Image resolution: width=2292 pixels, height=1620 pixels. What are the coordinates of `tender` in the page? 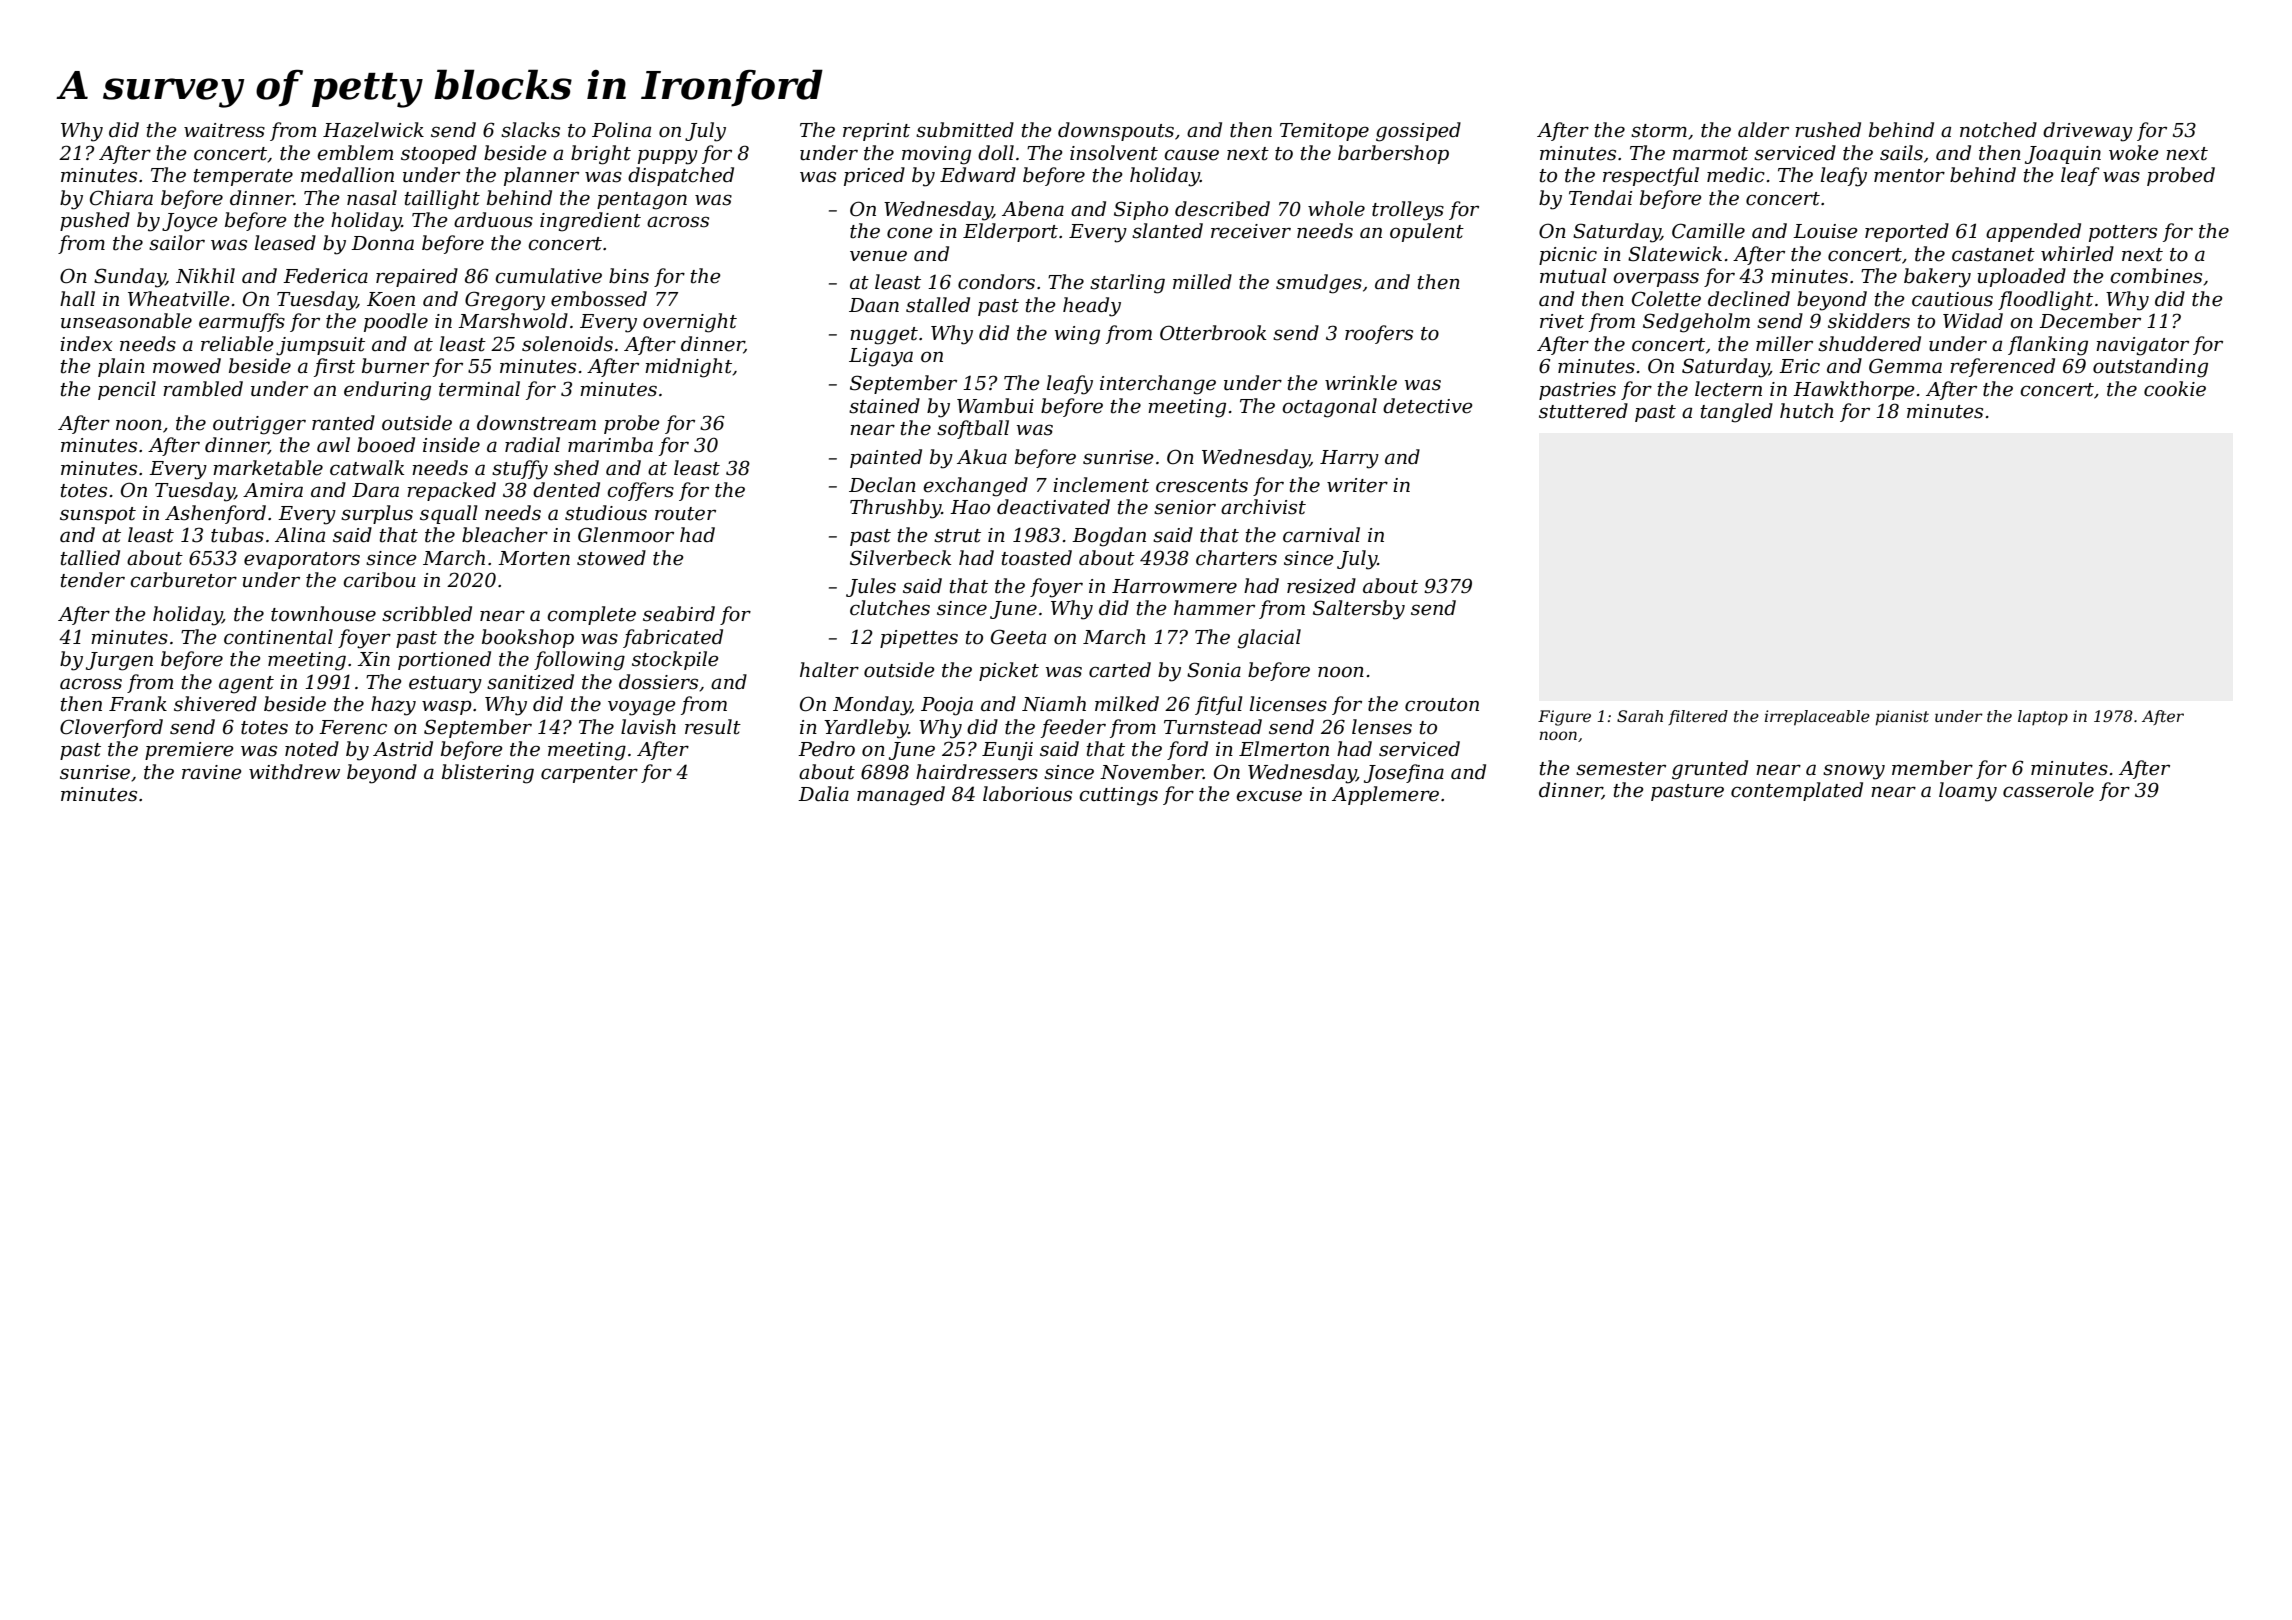 It's located at (92, 580).
